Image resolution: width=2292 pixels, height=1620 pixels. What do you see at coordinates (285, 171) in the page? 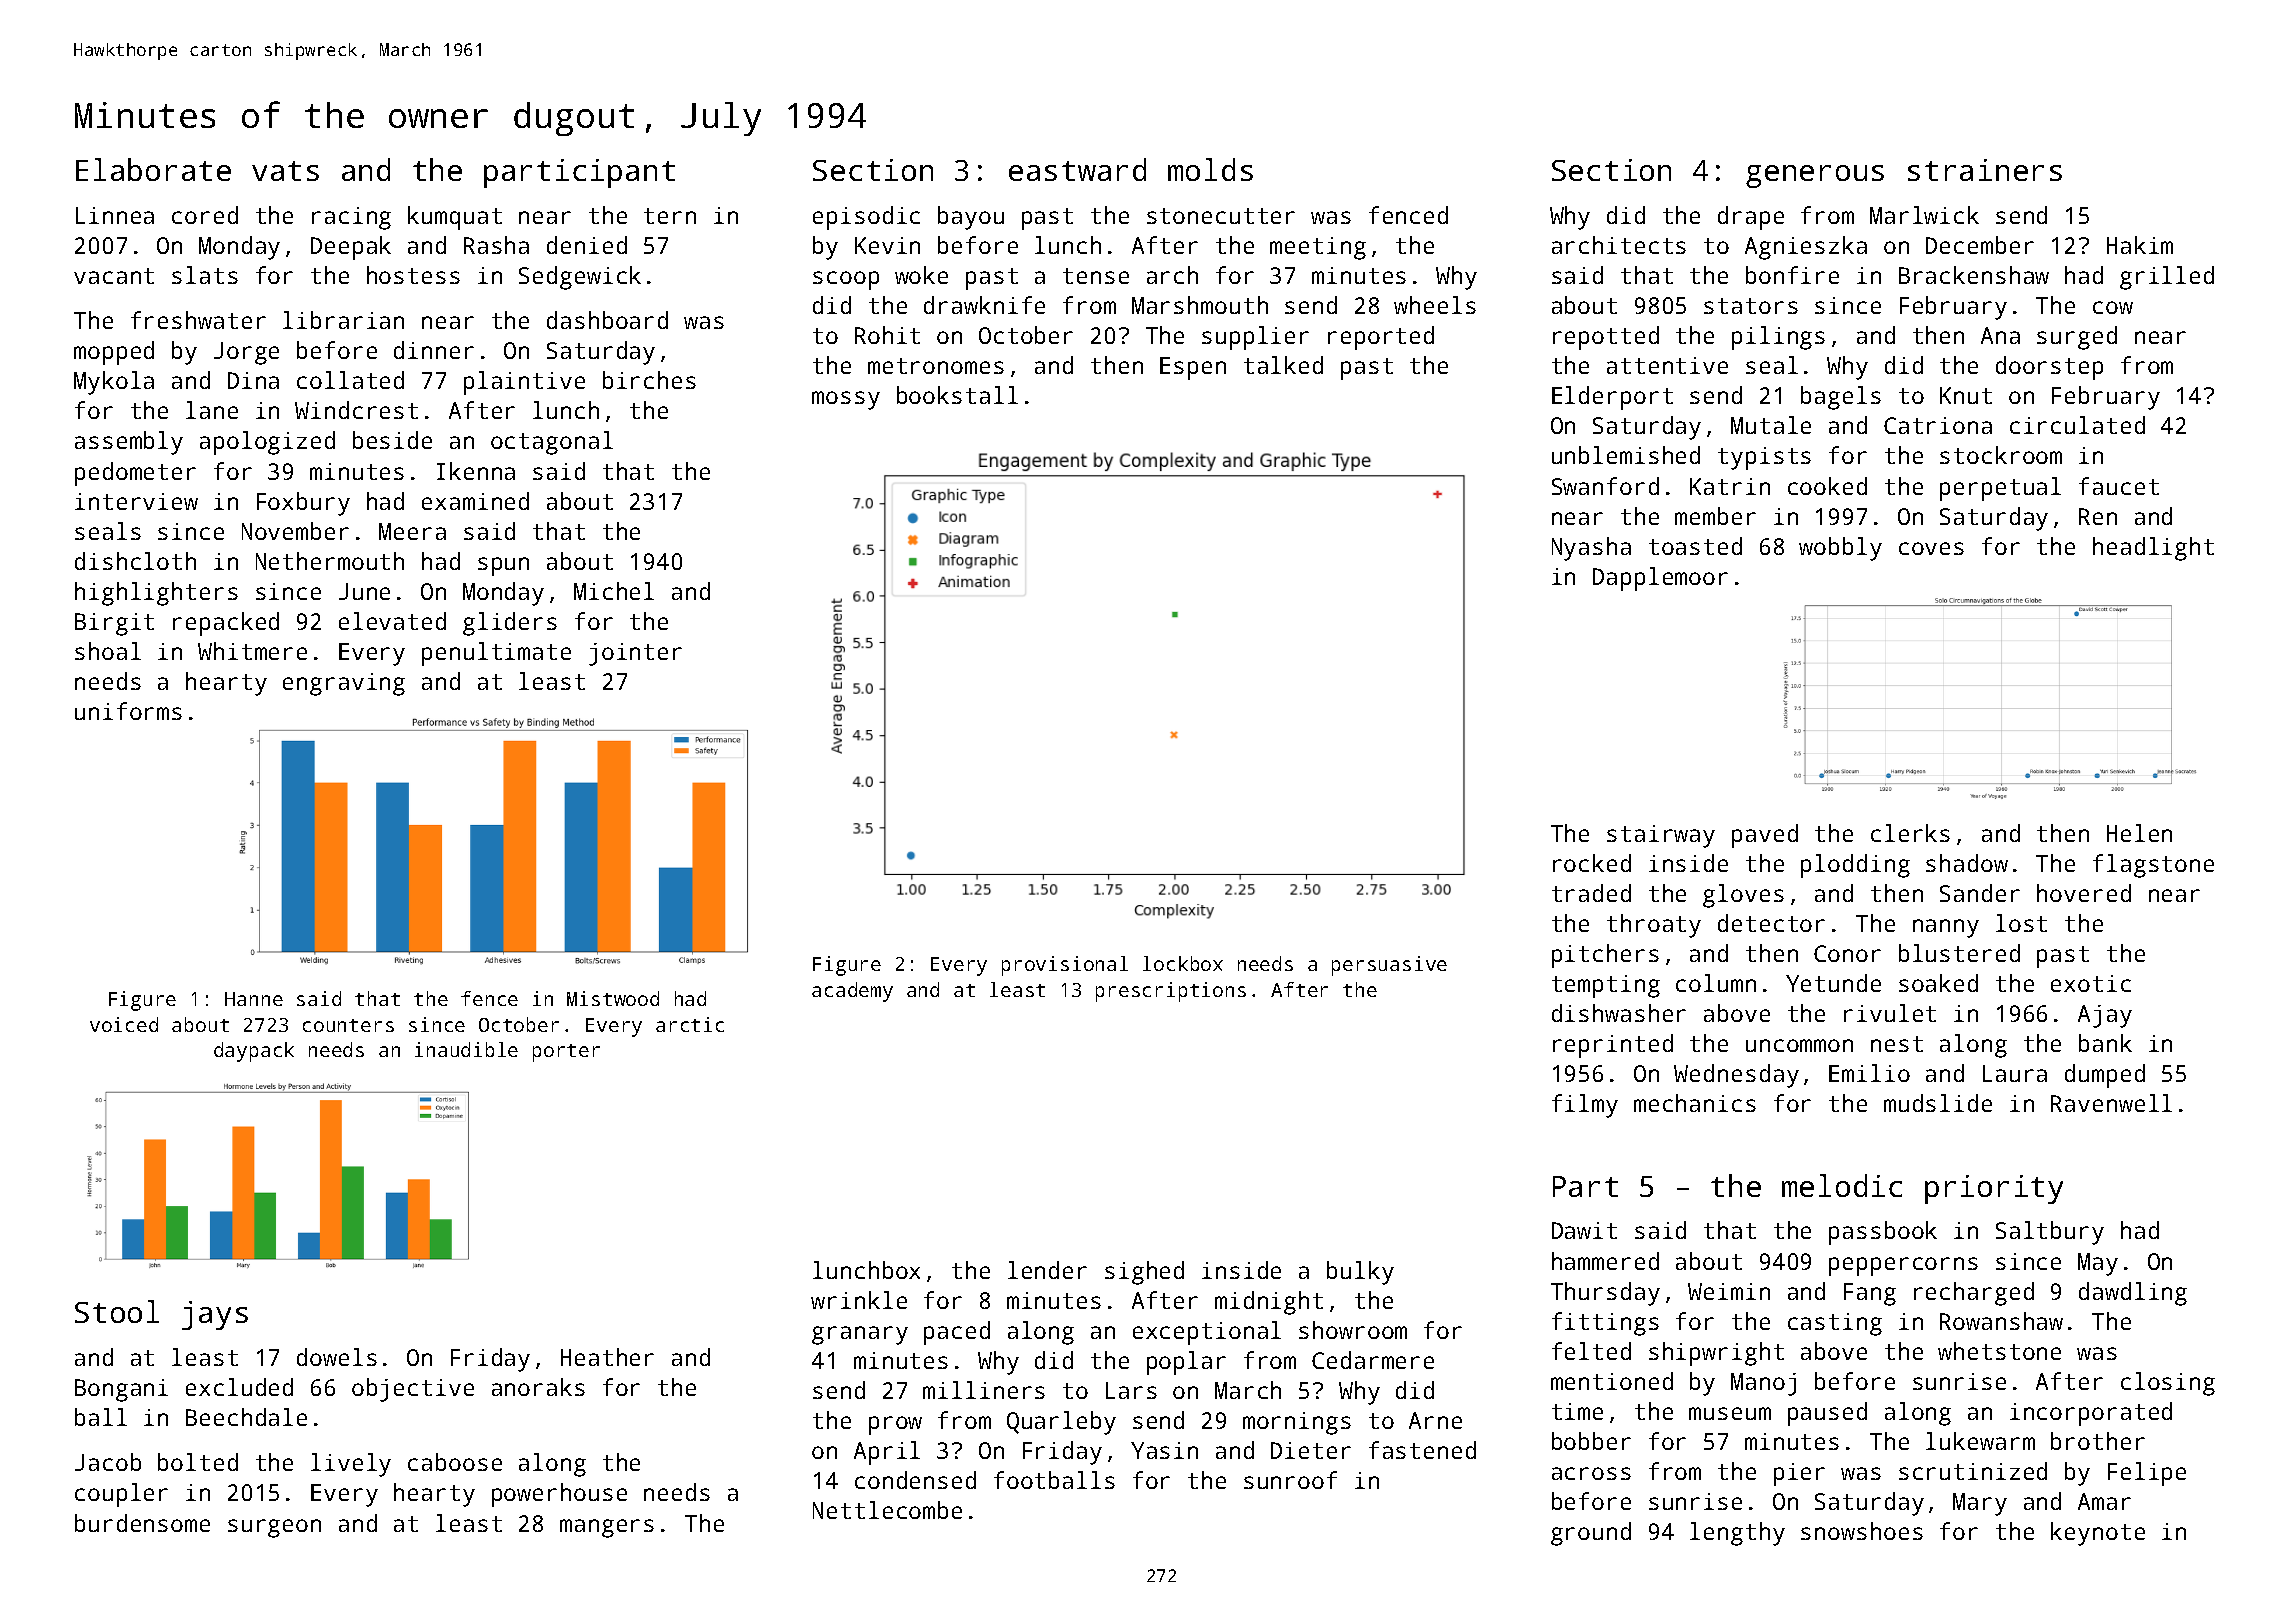
I see `vats` at bounding box center [285, 171].
